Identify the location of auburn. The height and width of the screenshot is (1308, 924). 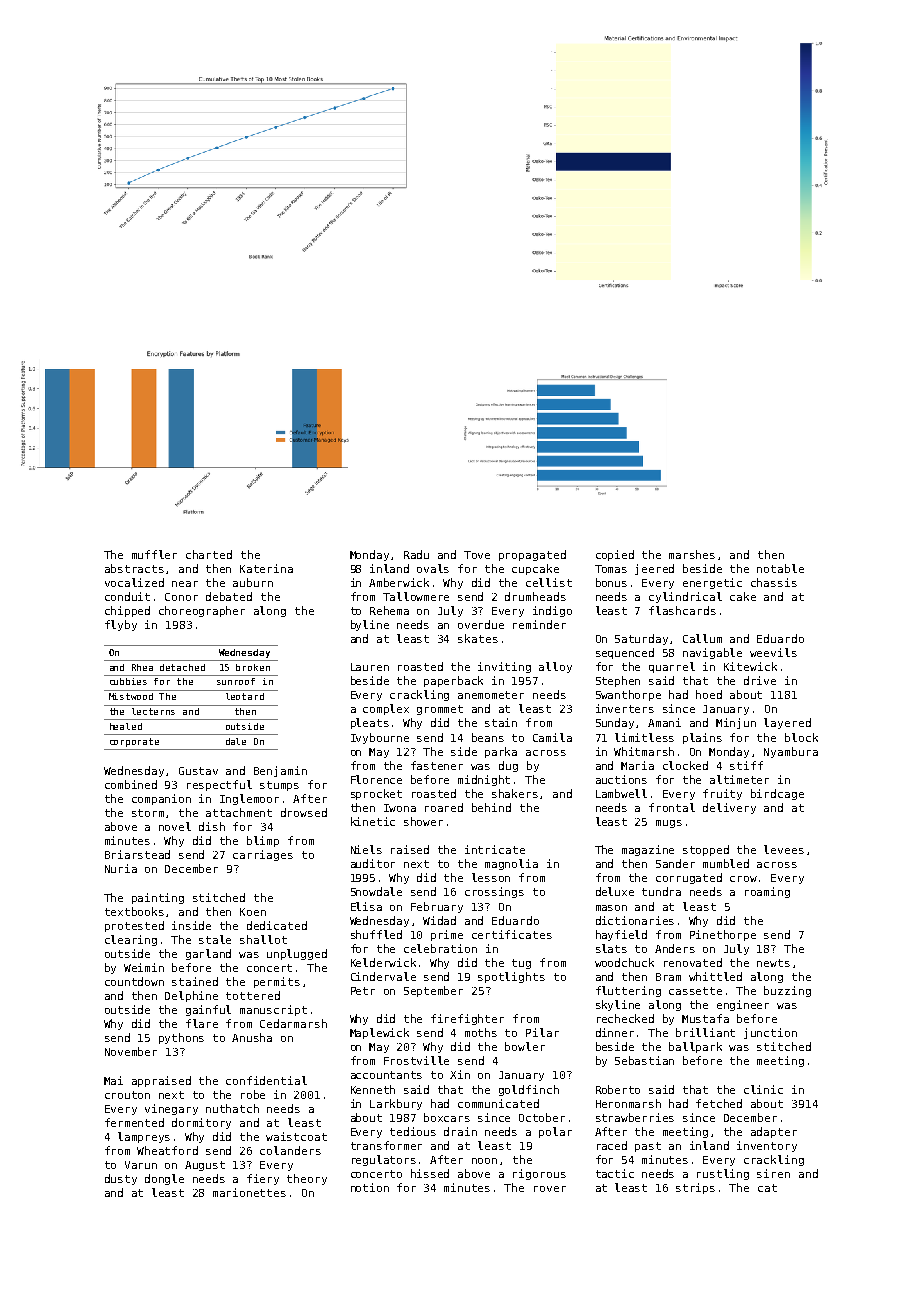
(253, 582).
